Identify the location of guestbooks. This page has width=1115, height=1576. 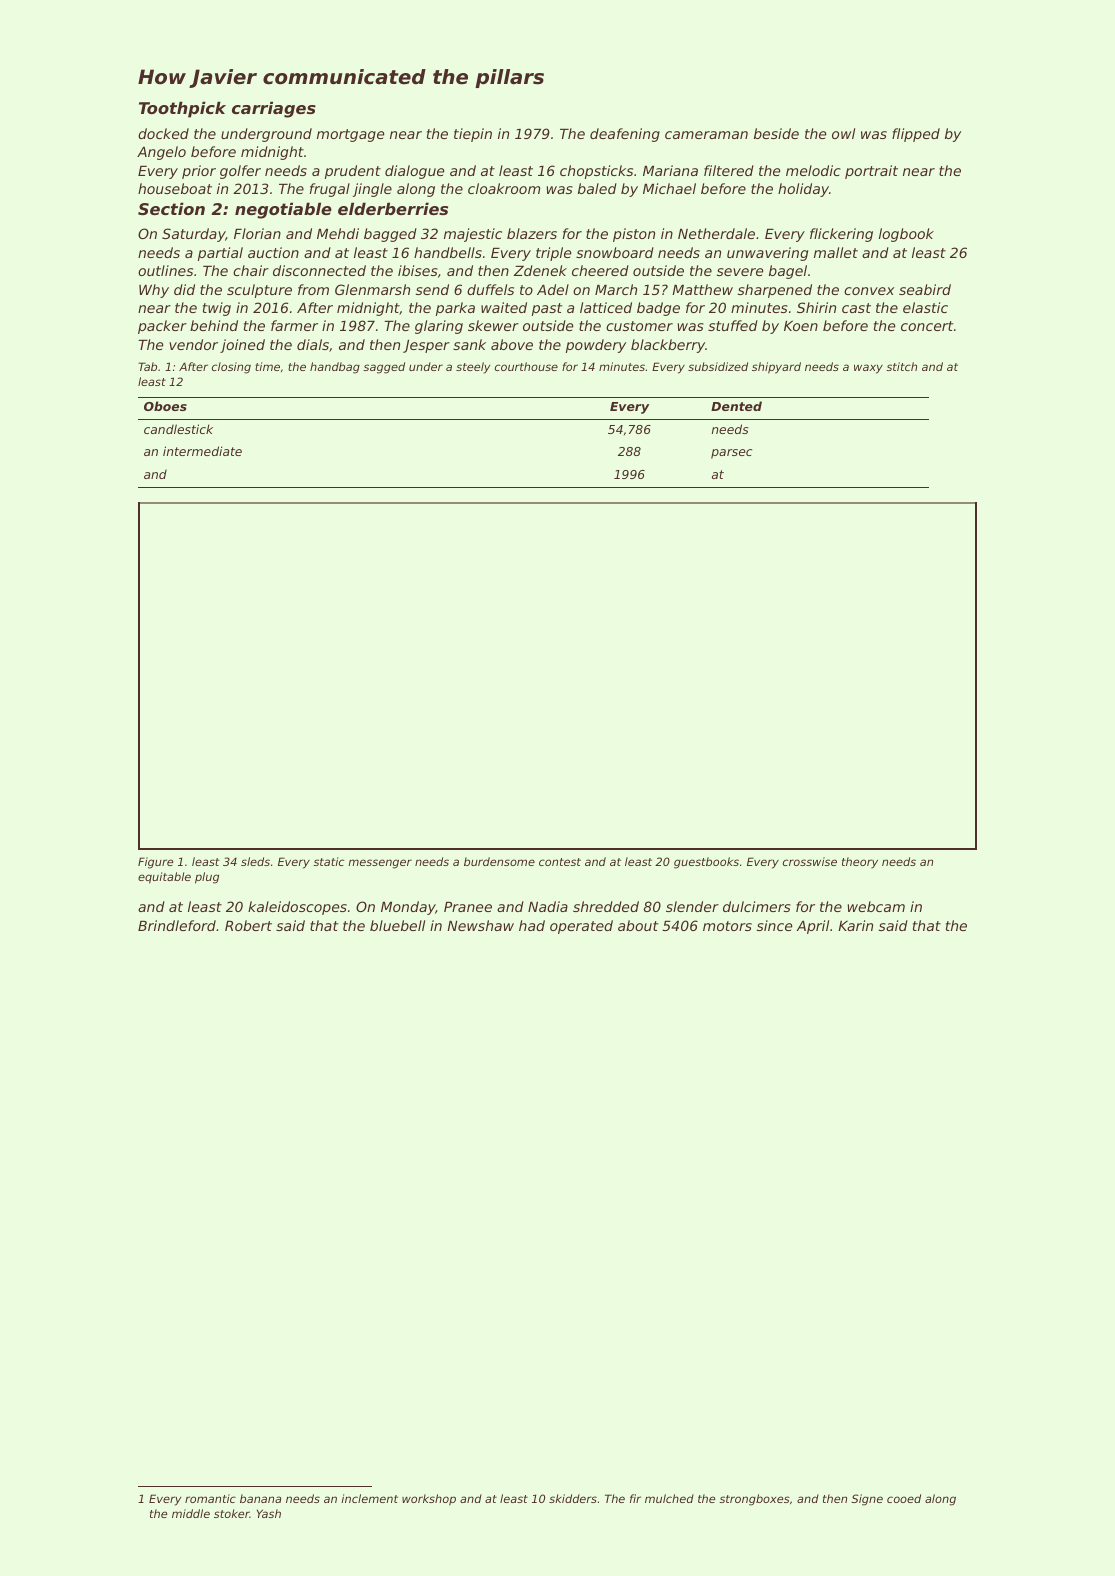
(706, 863).
